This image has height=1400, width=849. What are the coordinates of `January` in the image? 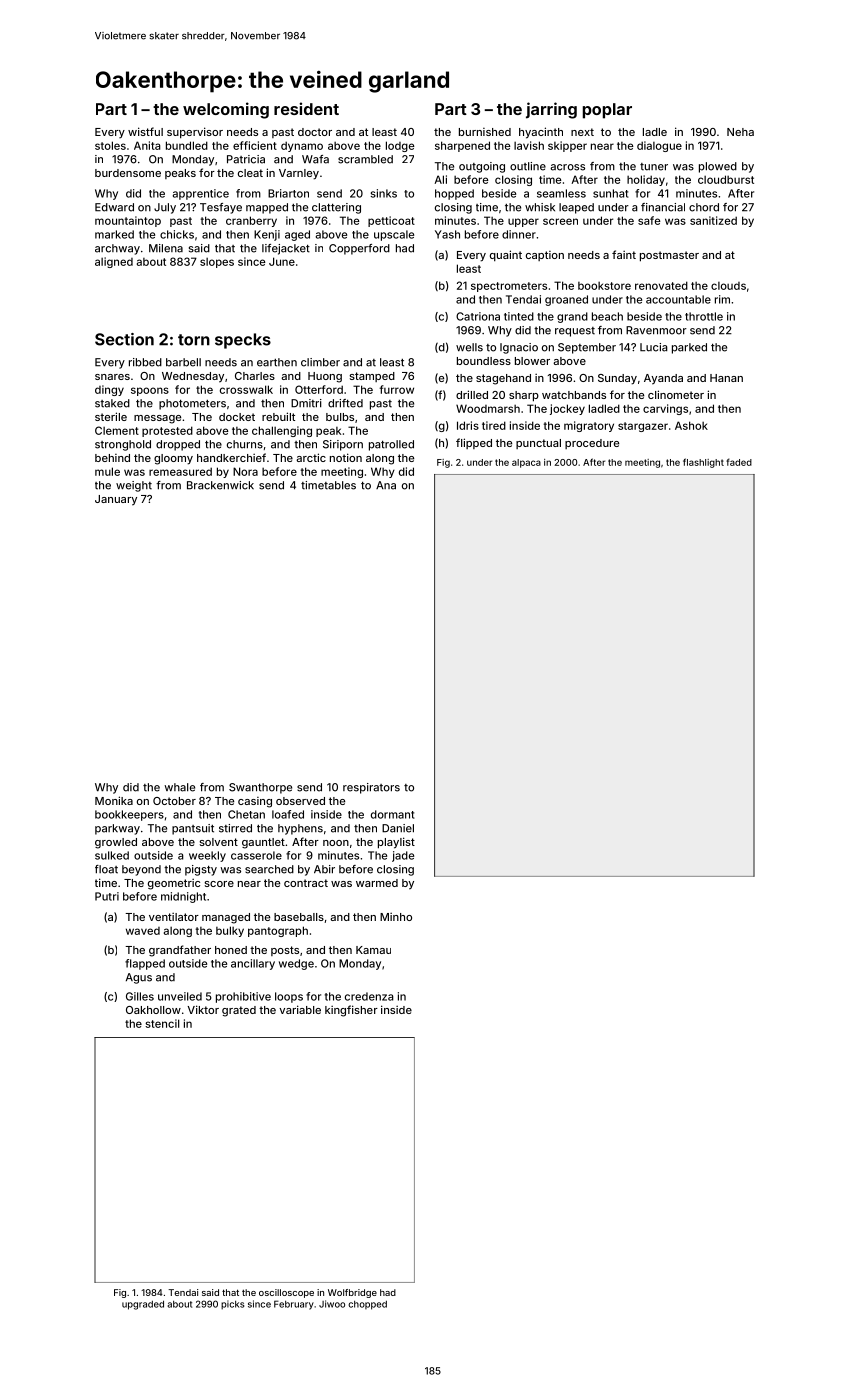 It's located at (116, 500).
